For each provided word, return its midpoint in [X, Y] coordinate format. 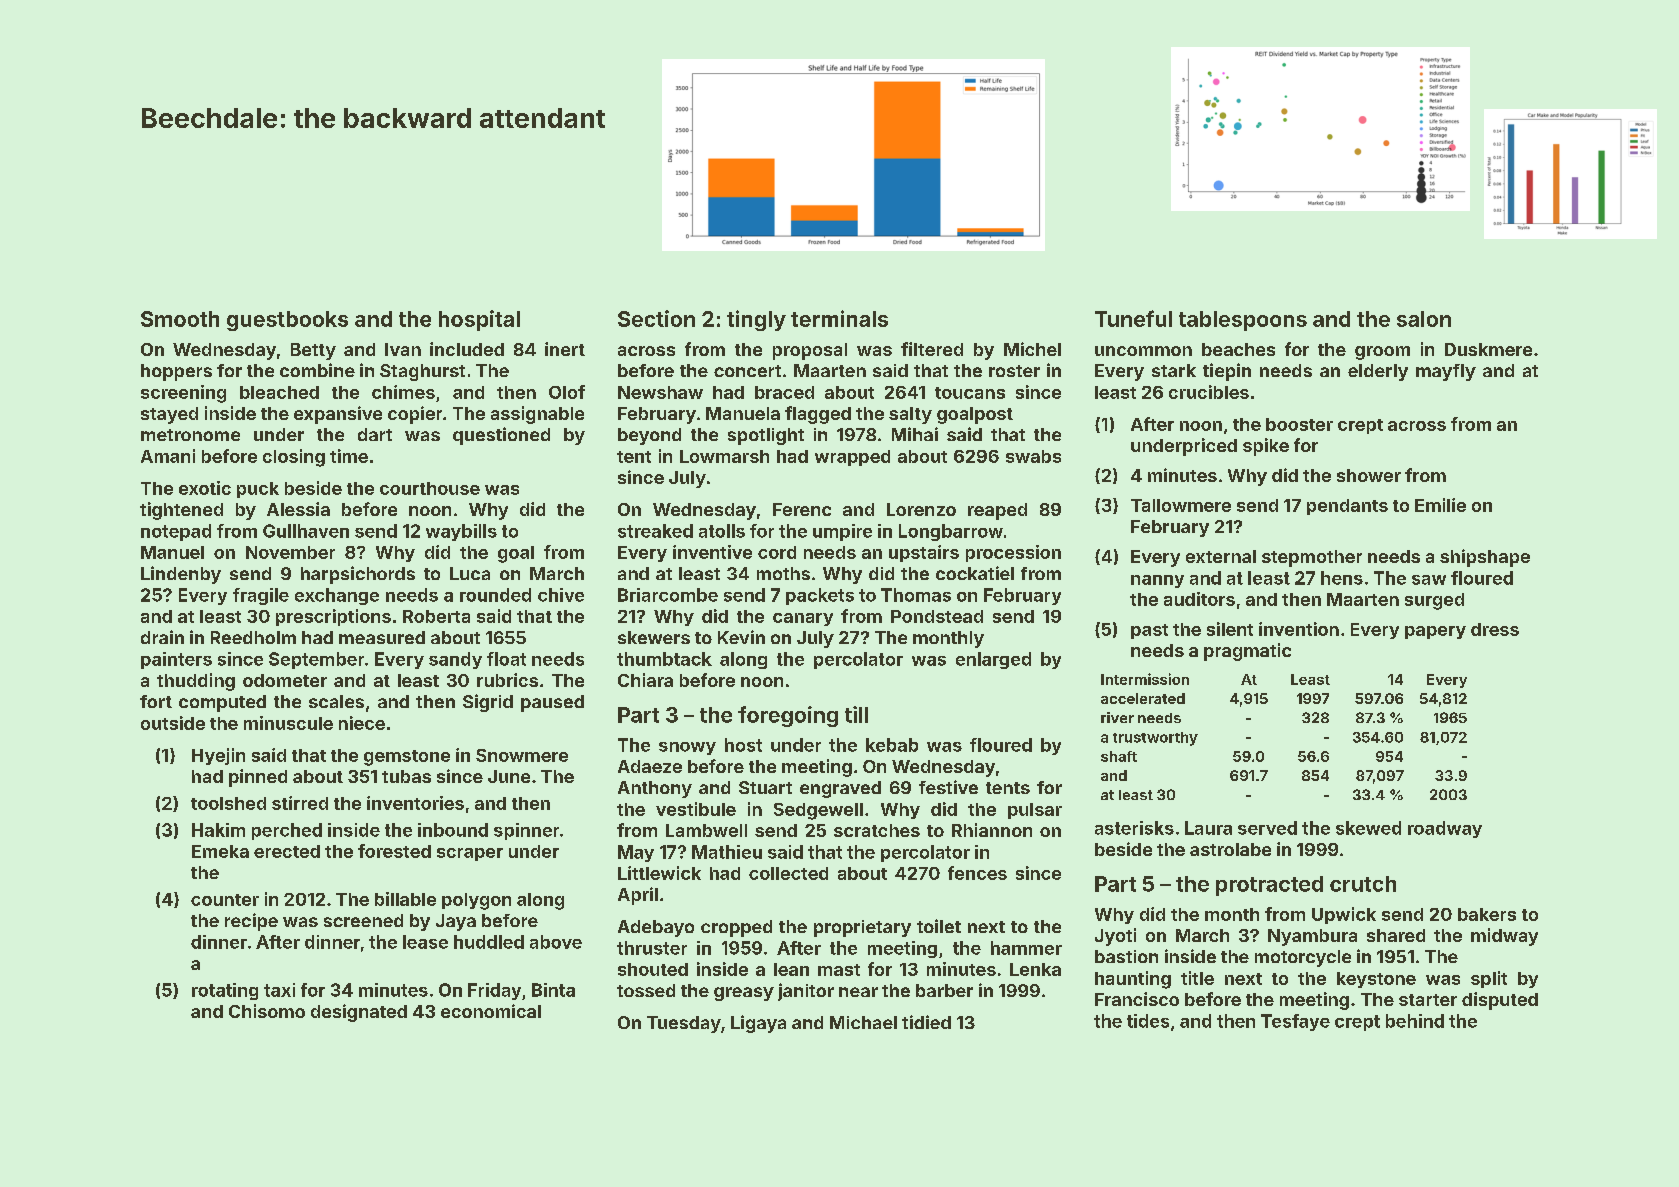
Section [656, 318]
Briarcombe [668, 595]
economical [491, 1011]
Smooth [180, 319]
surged [1434, 601]
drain [162, 637]
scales [336, 701]
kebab [892, 745]
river [1117, 717]
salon [1424, 319]
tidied [926, 1022]
